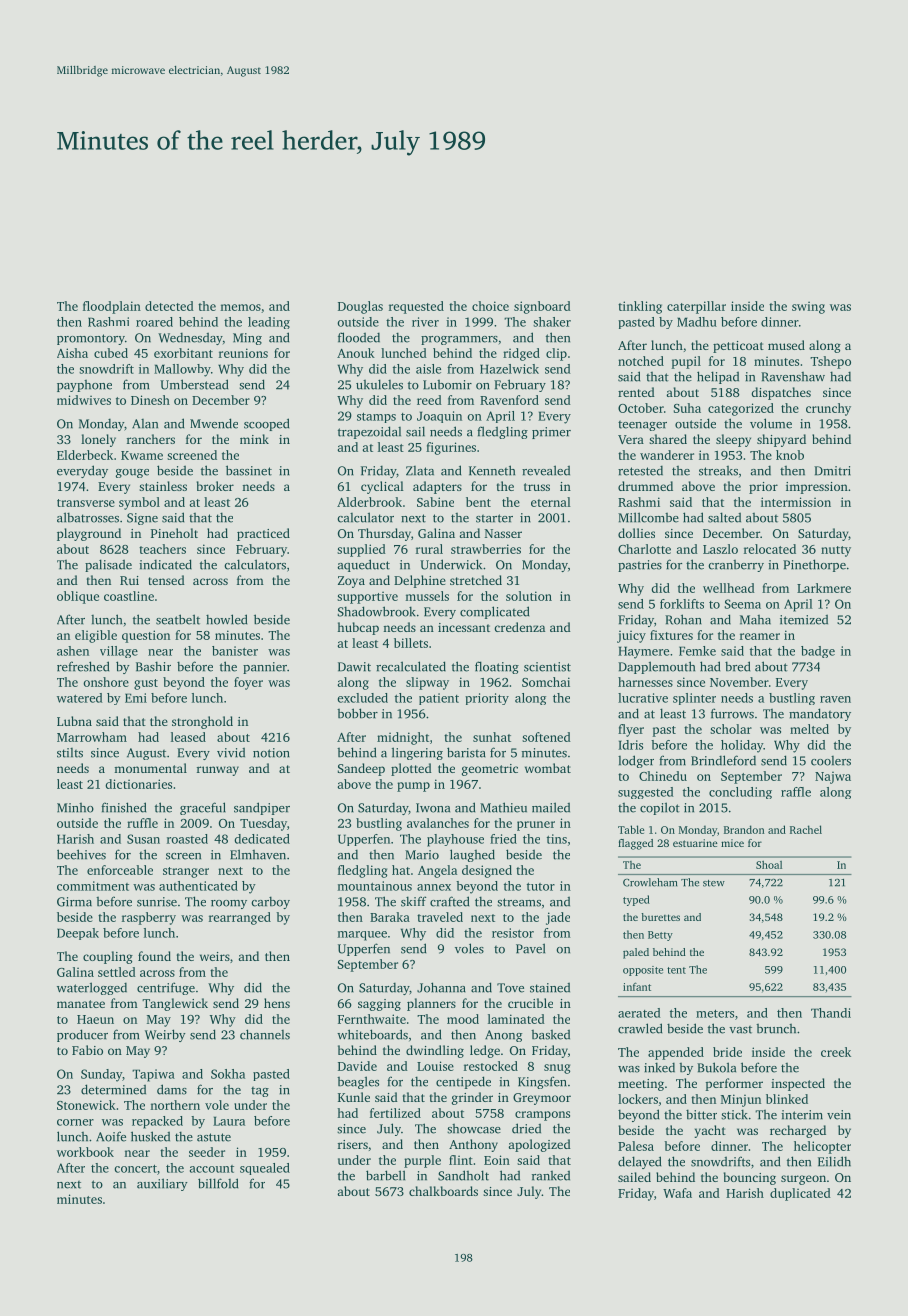 This image has height=1316, width=908. What do you see at coordinates (218, 1183) in the image?
I see `billfold` at bounding box center [218, 1183].
